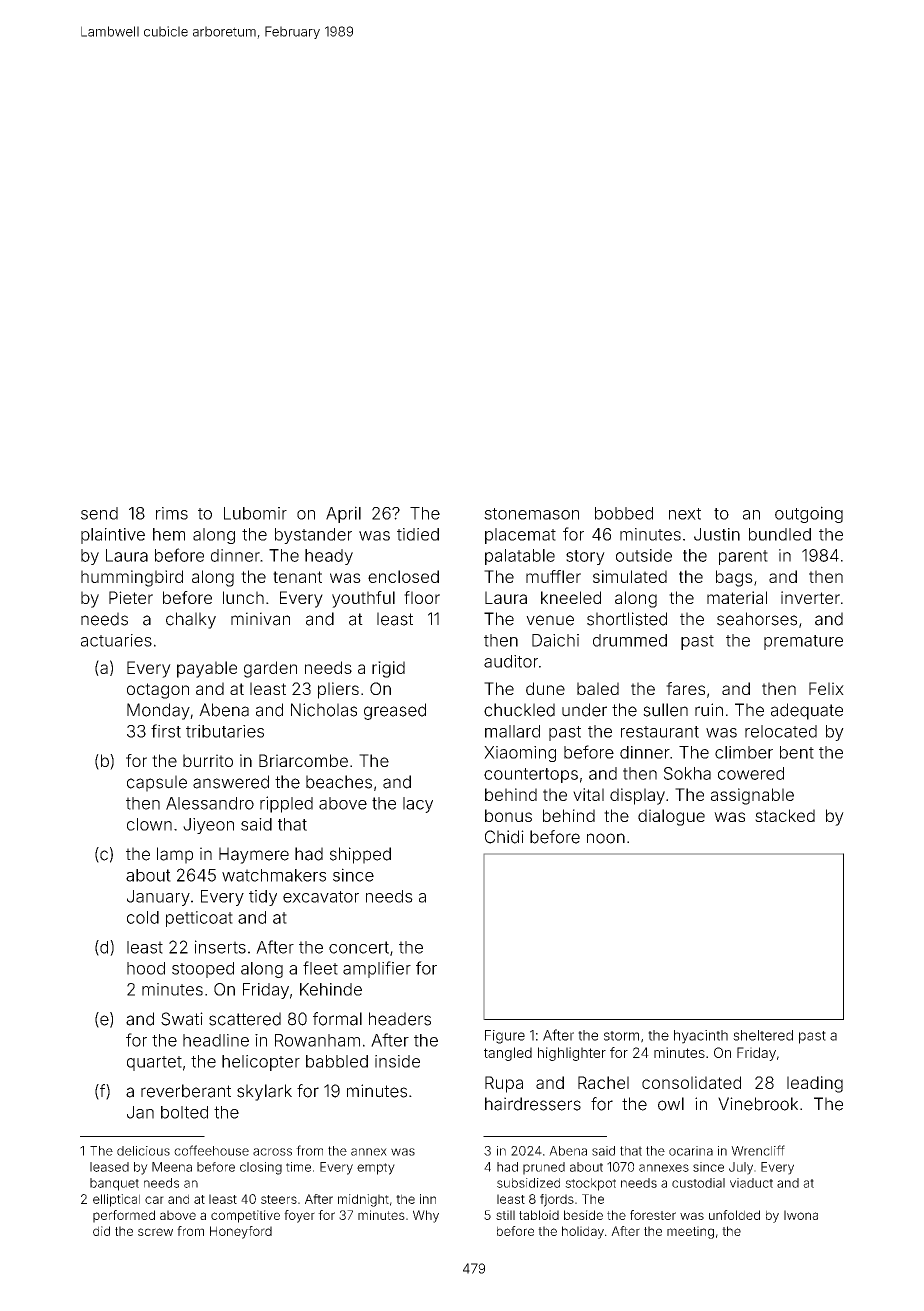 The image size is (924, 1311). Describe the element at coordinates (815, 1084) in the screenshot. I see `leading` at that location.
